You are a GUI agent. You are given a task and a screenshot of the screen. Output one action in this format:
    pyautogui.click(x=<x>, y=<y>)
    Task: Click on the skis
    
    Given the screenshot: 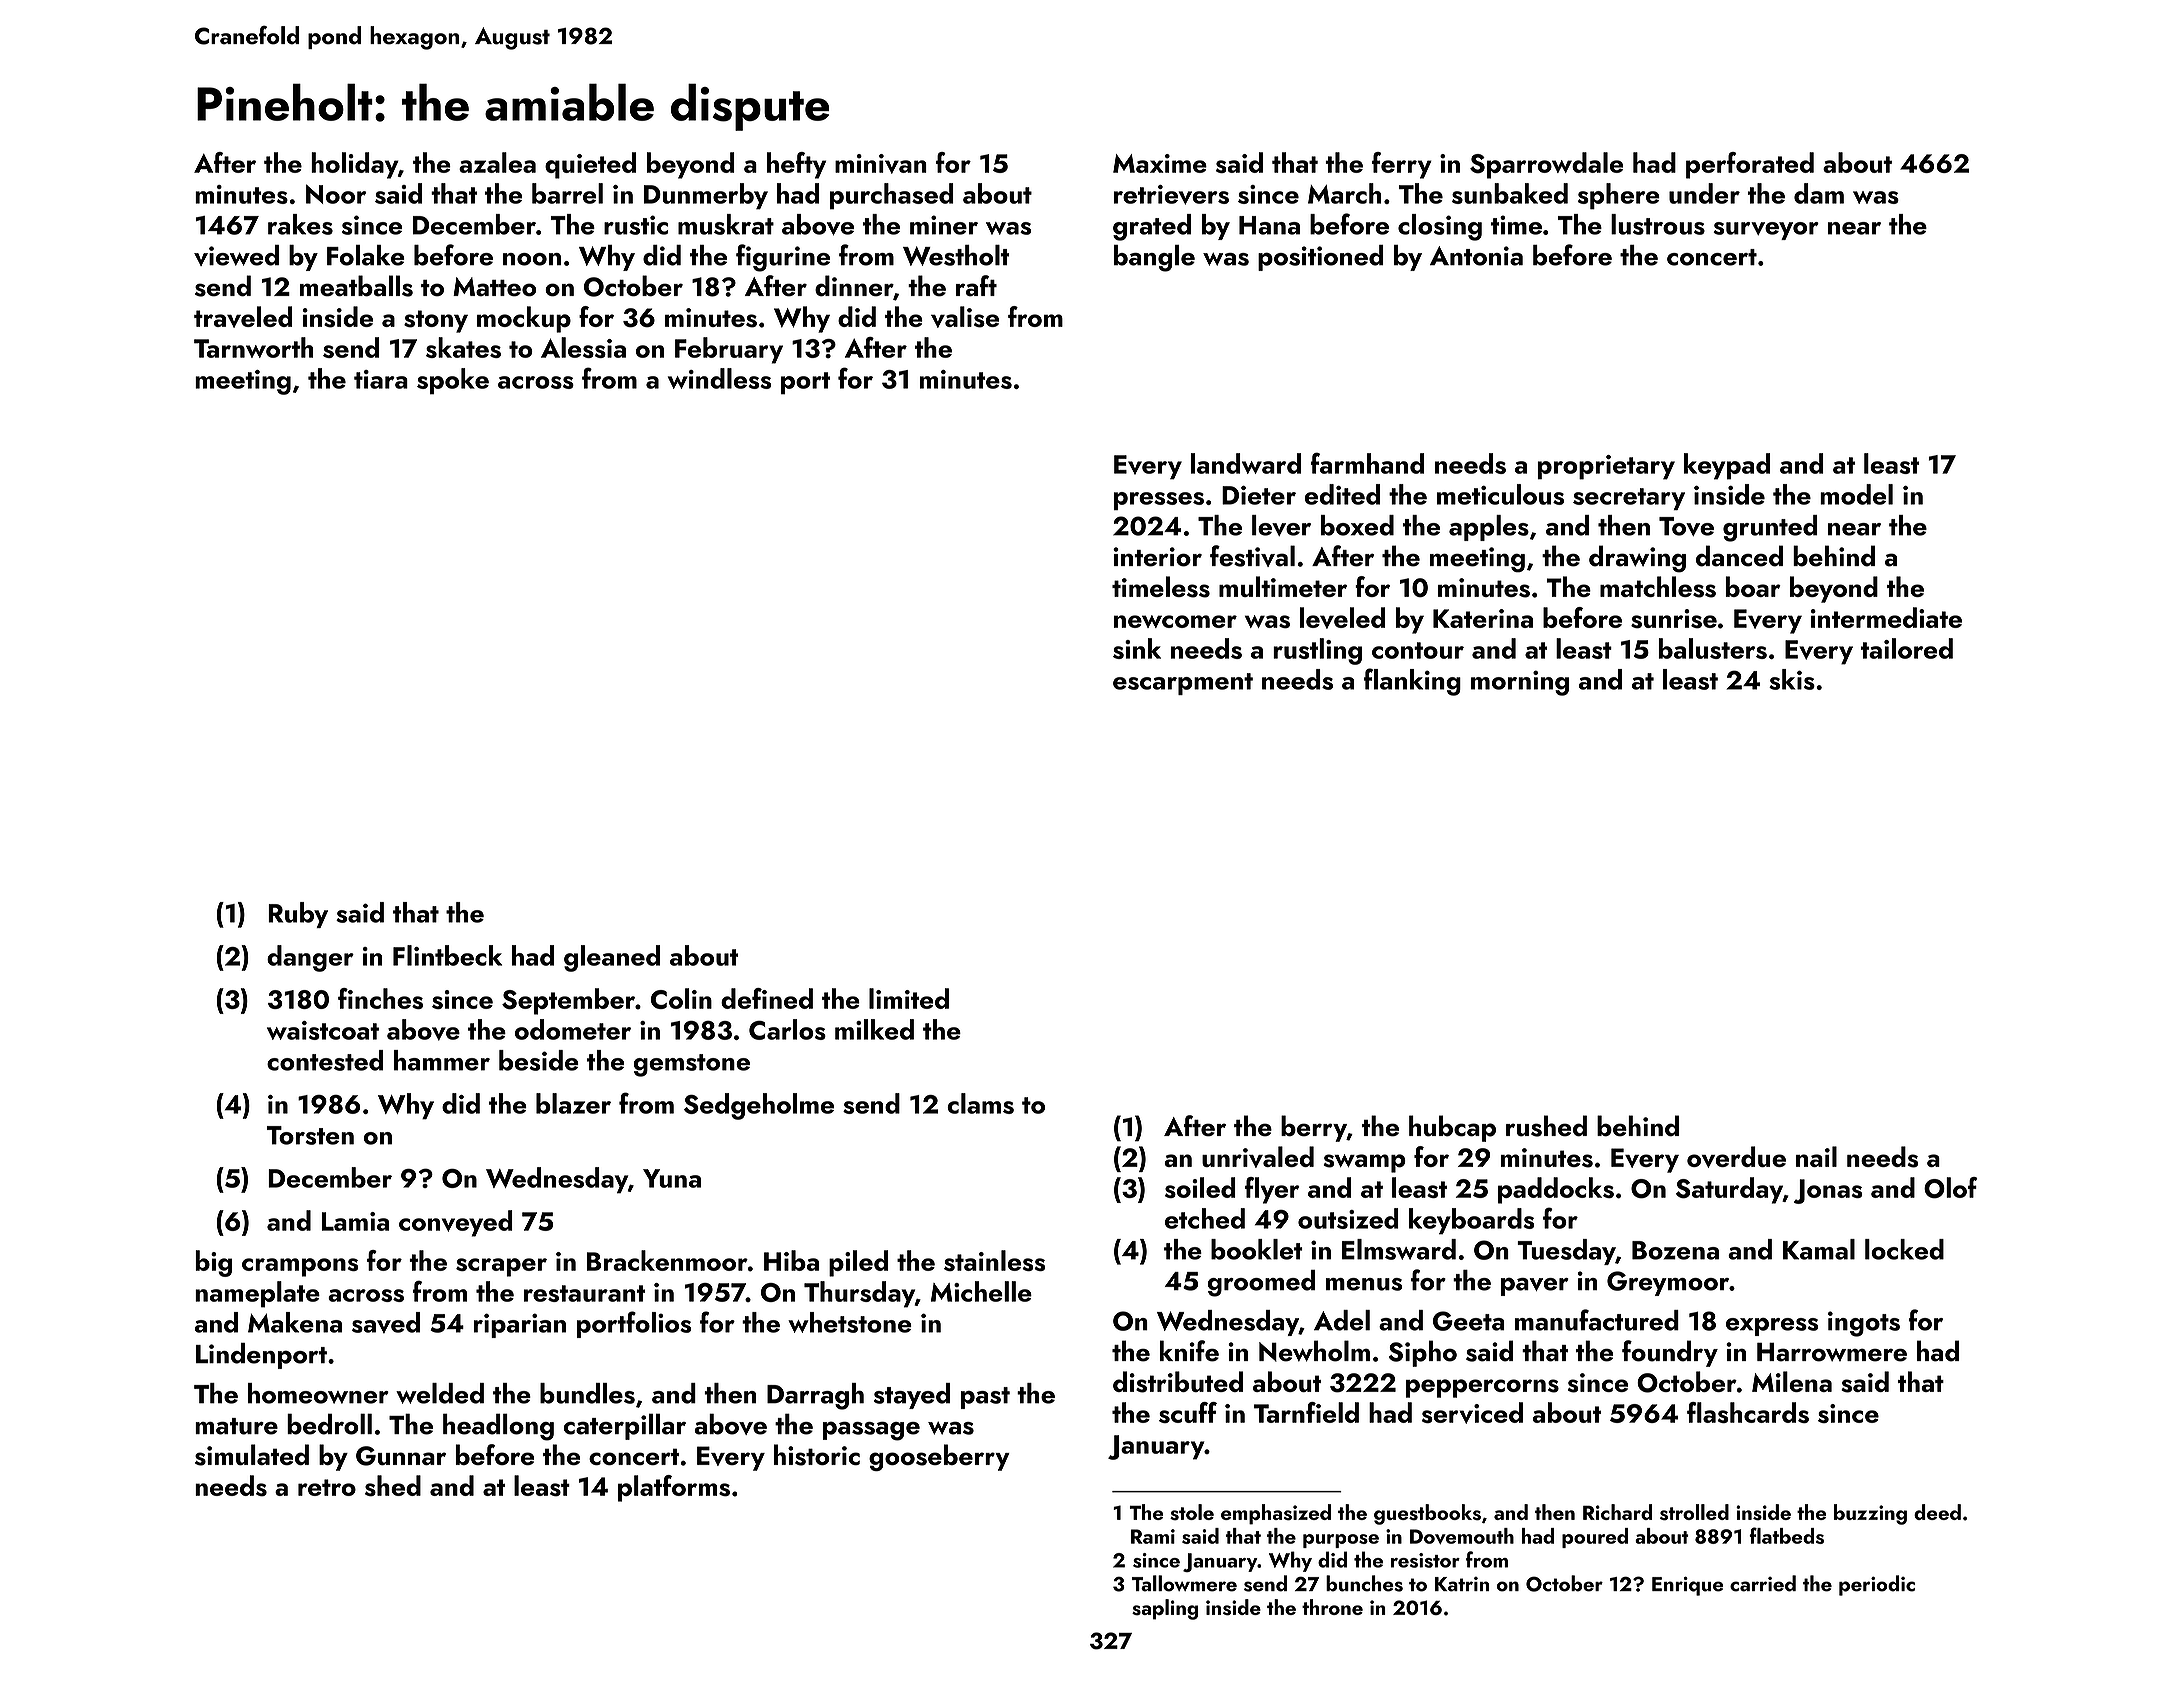 What is the action you would take?
    pyautogui.click(x=1792, y=679)
